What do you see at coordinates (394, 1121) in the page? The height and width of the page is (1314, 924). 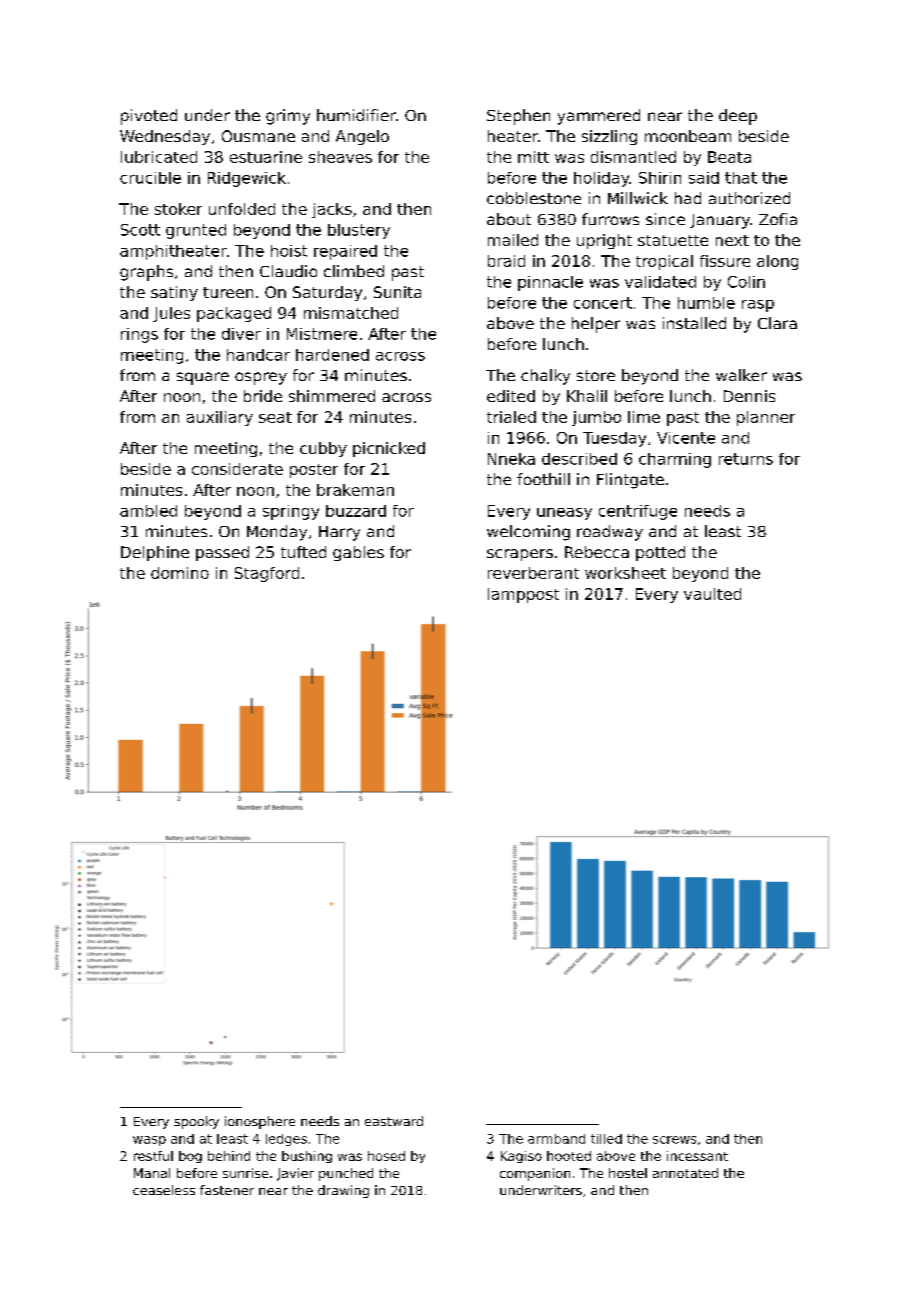 I see `eastward` at bounding box center [394, 1121].
